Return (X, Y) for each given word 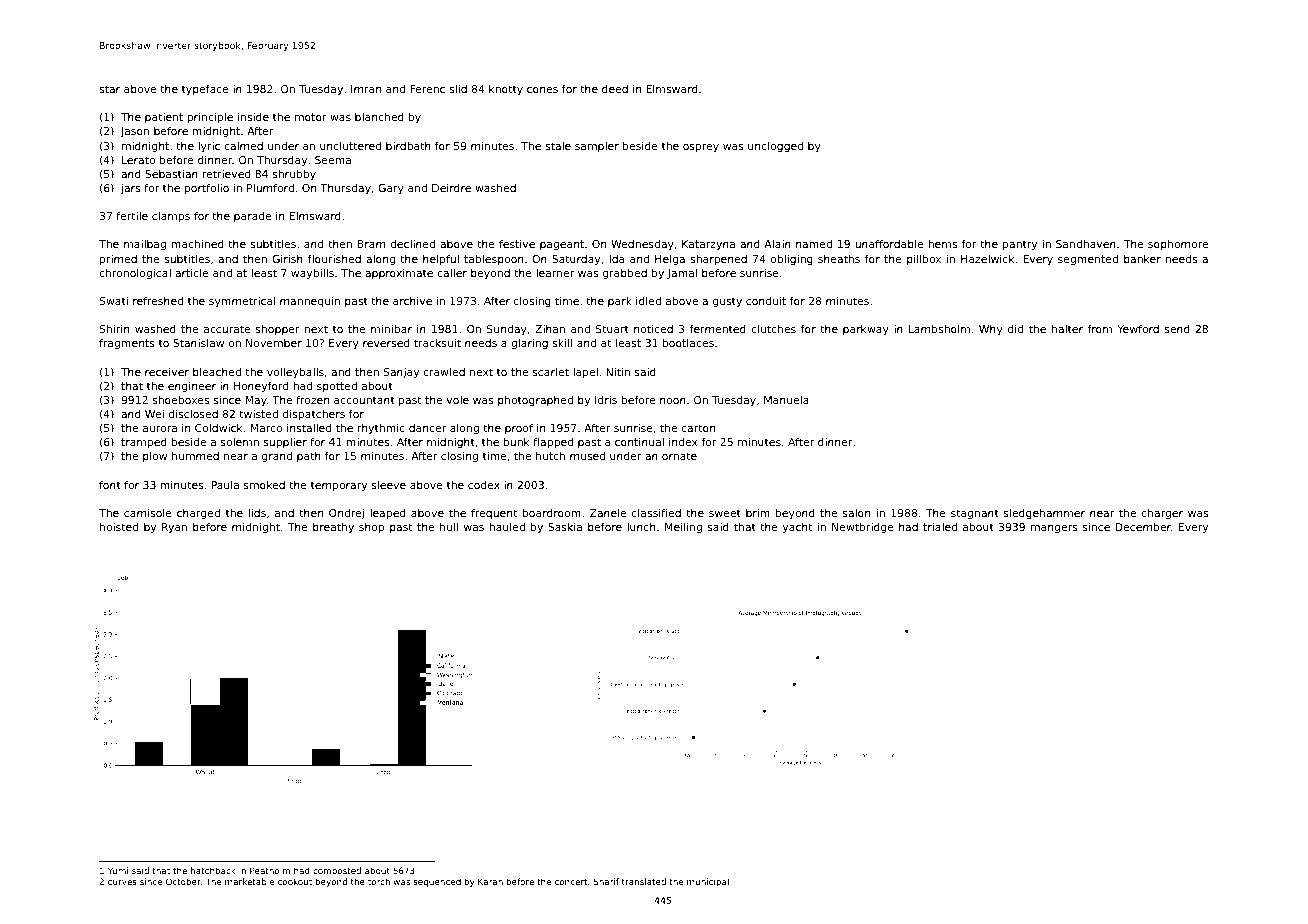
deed (615, 89)
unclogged (775, 147)
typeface (205, 90)
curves (122, 882)
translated (644, 881)
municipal (708, 882)
